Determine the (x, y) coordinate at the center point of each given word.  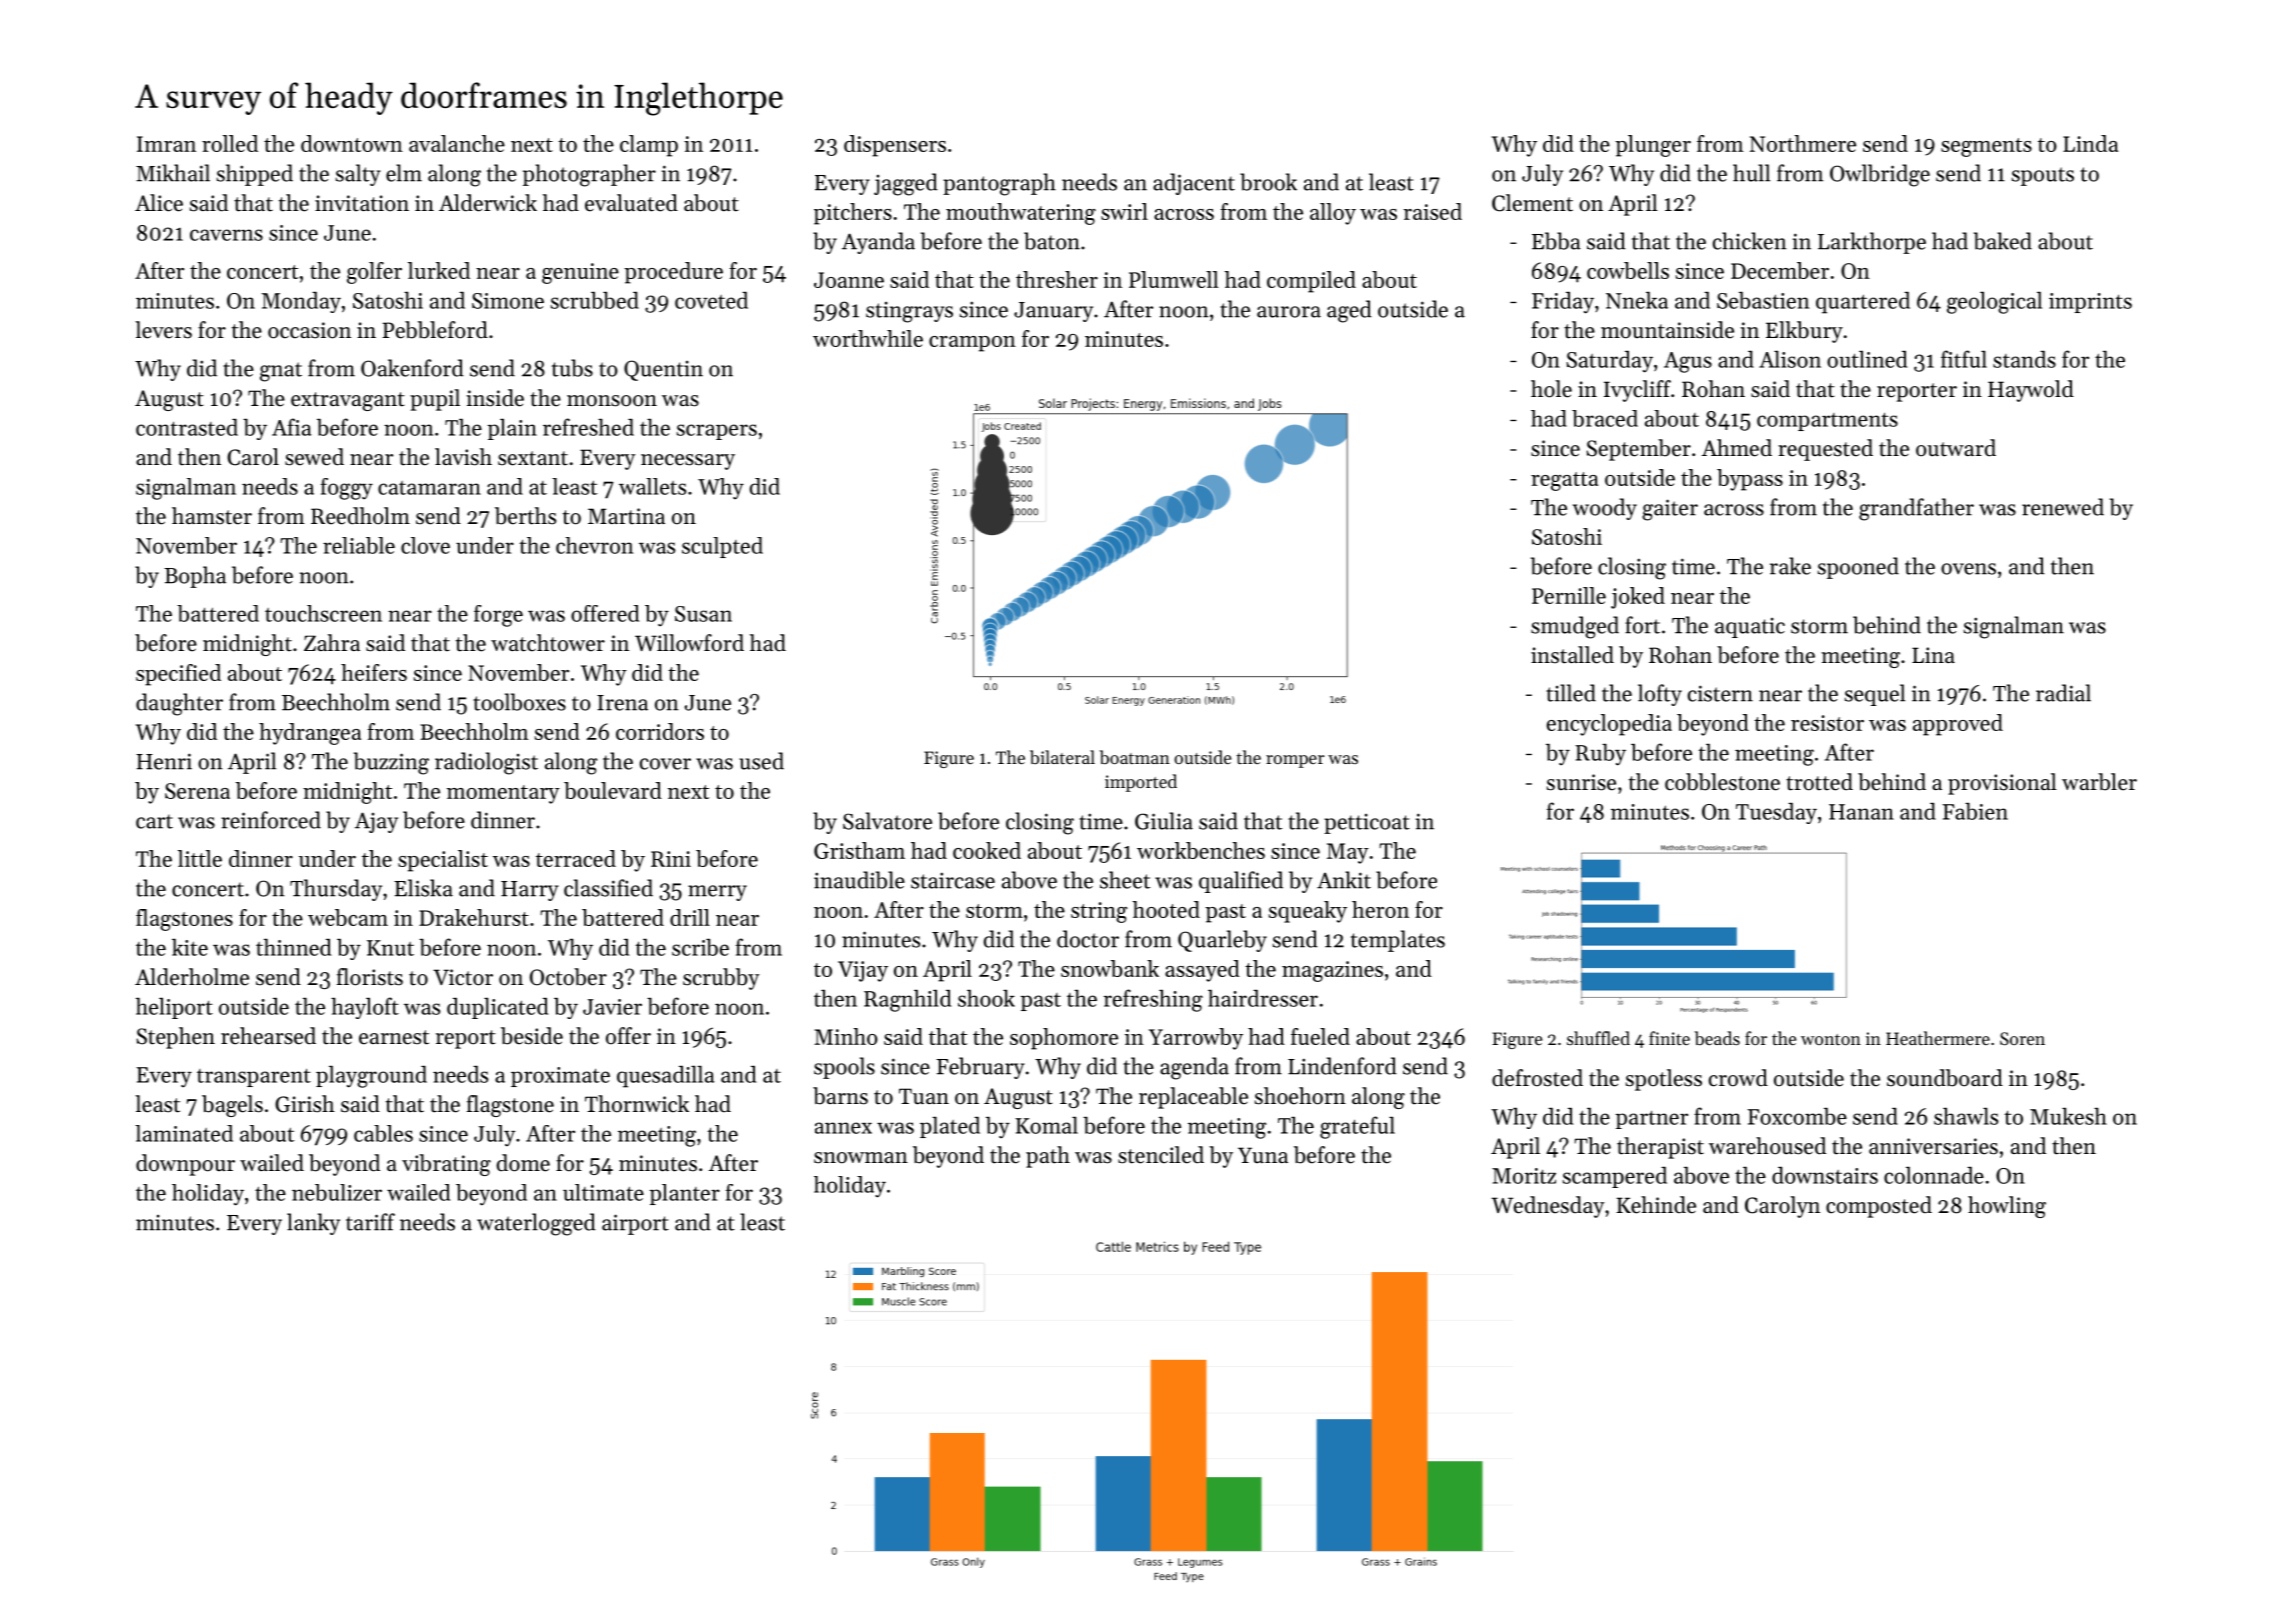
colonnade (1934, 1175)
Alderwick (488, 203)
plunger (1653, 146)
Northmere (1803, 143)
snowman (861, 1158)
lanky (313, 1224)
